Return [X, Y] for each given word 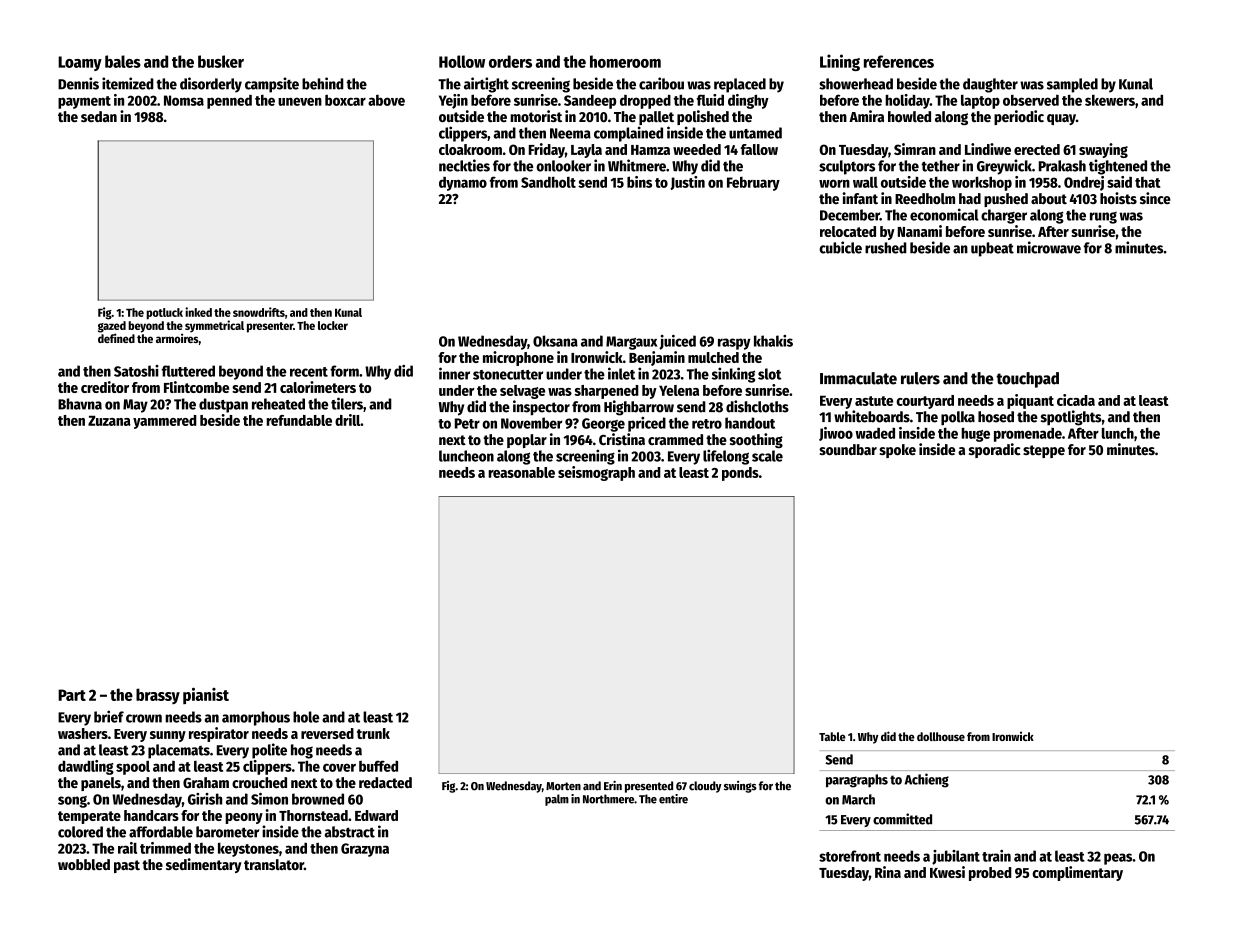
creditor [105, 387]
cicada [1076, 400]
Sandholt [548, 182]
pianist [206, 695]
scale [767, 456]
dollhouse [941, 736]
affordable [161, 832]
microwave [1049, 247]
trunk [373, 733]
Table [832, 736]
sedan [99, 116]
